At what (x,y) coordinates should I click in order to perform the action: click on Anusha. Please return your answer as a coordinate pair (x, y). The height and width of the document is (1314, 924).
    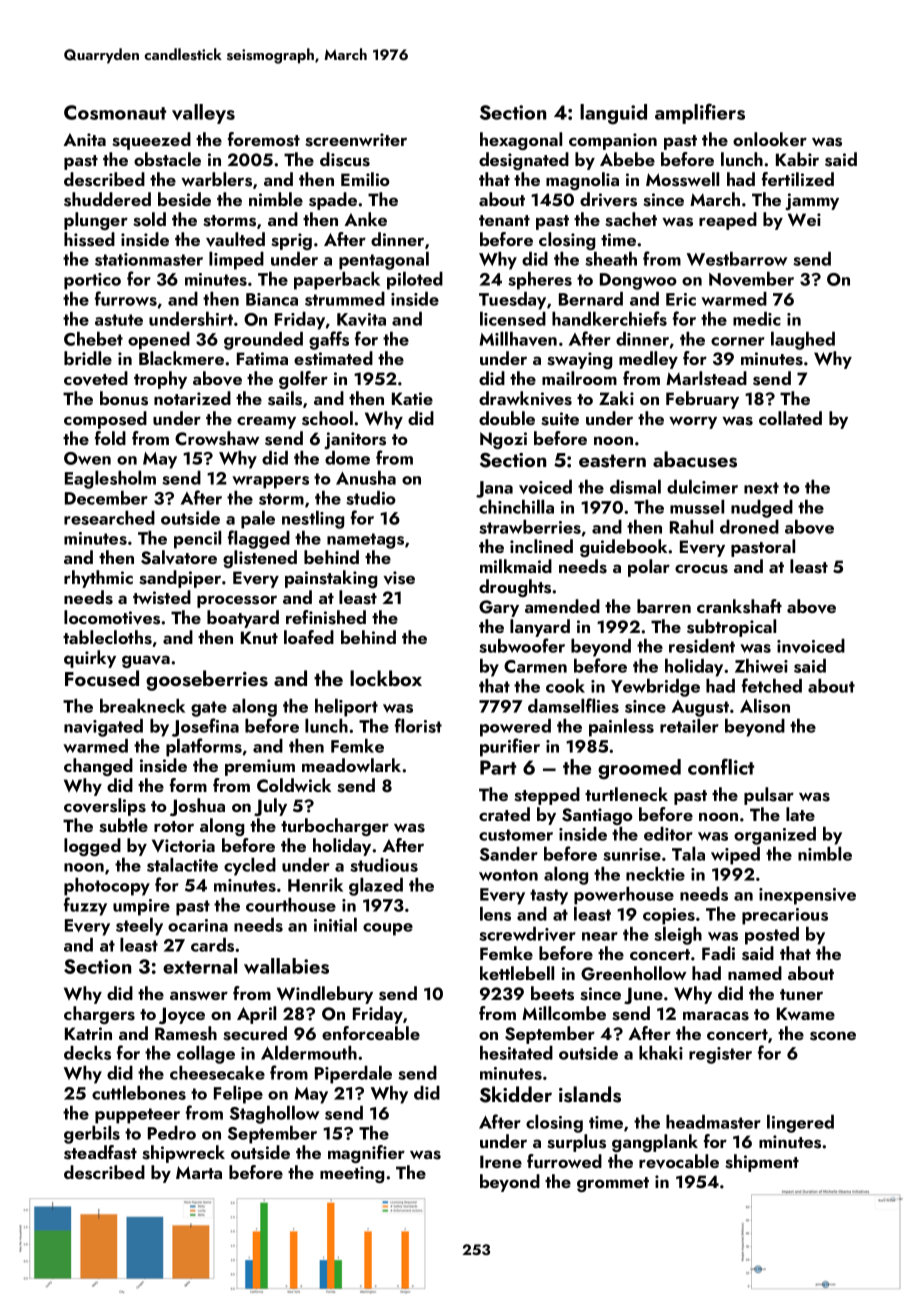
    Looking at the image, I should click on (366, 478).
